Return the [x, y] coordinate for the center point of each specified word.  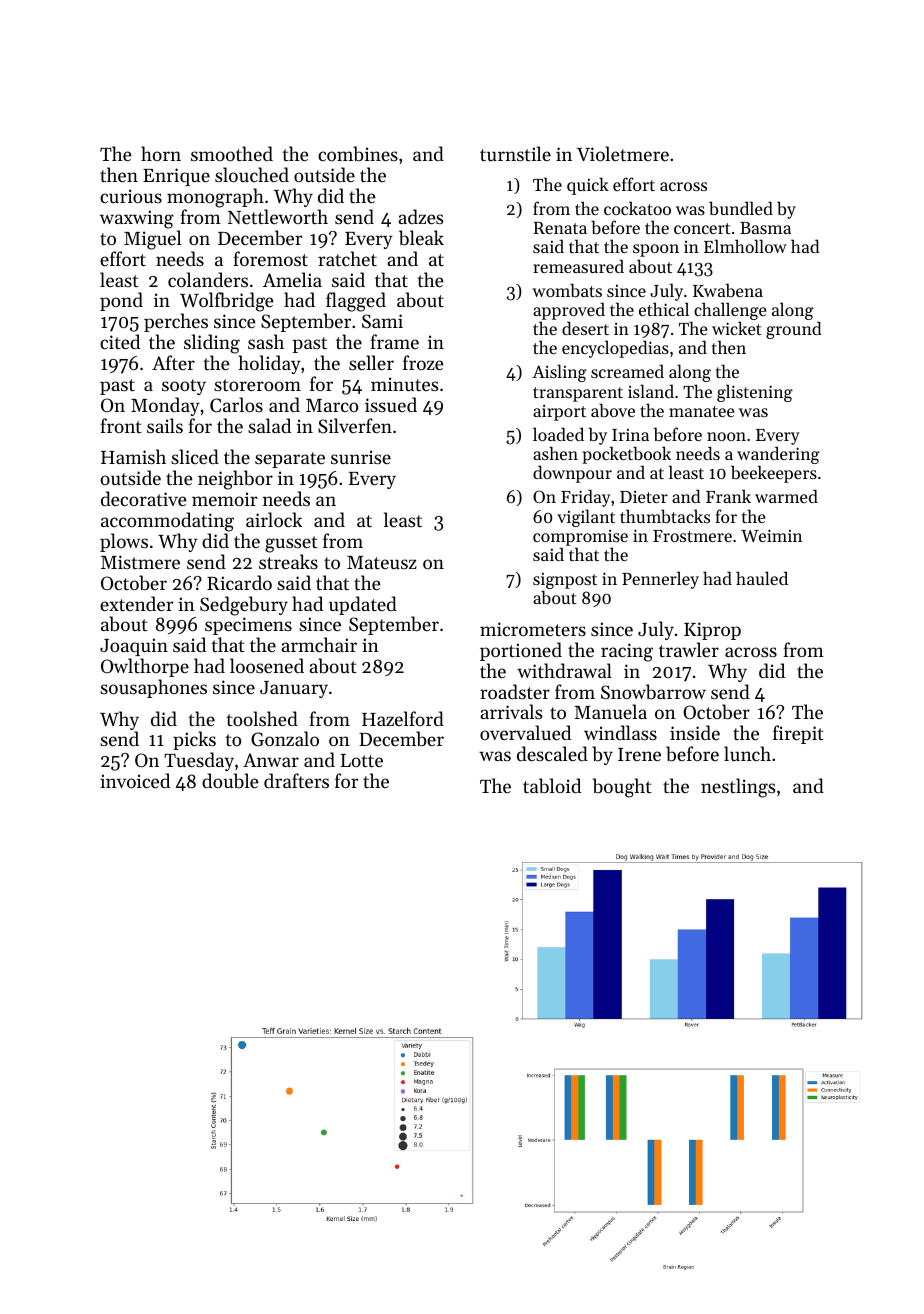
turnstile [515, 153]
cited [120, 341]
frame [395, 341]
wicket [737, 328]
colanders [208, 279]
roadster [515, 691]
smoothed [232, 153]
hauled [762, 578]
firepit [798, 734]
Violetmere [623, 153]
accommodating [167, 522]
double [230, 780]
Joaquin [134, 647]
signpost [565, 582]
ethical [664, 309]
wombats [567, 290]
